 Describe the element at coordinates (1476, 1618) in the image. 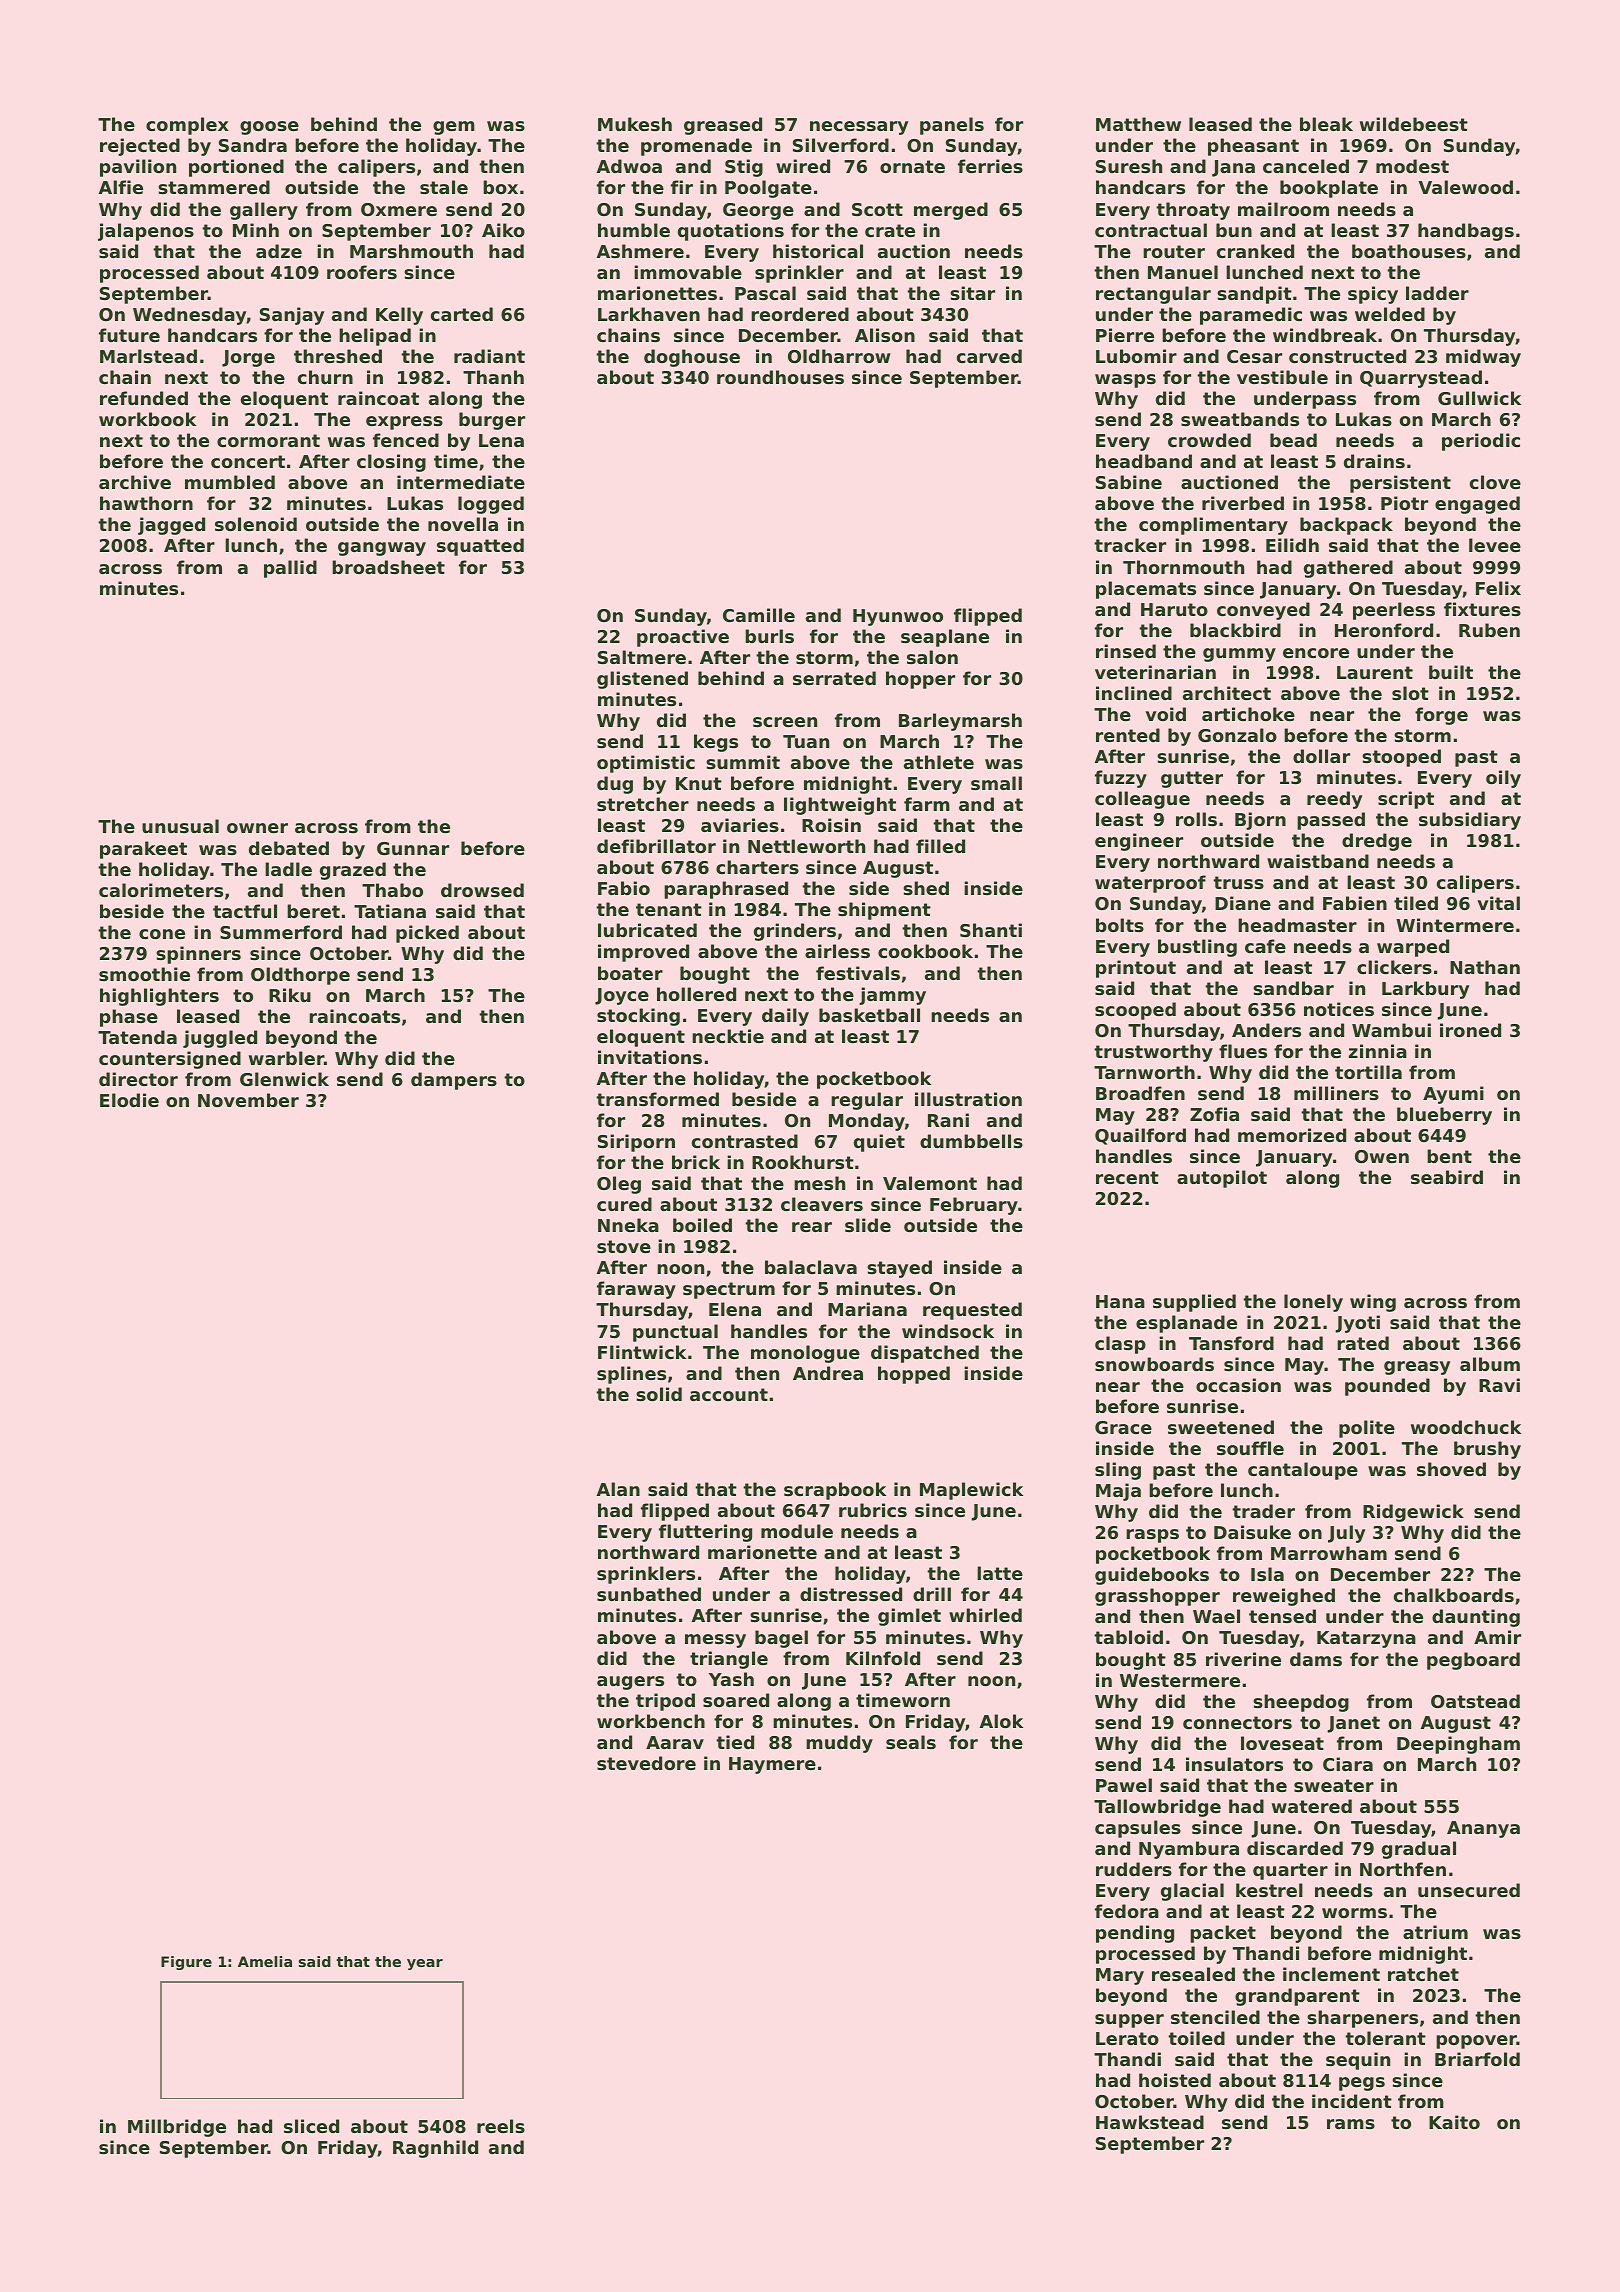

I see `daunting` at that location.
